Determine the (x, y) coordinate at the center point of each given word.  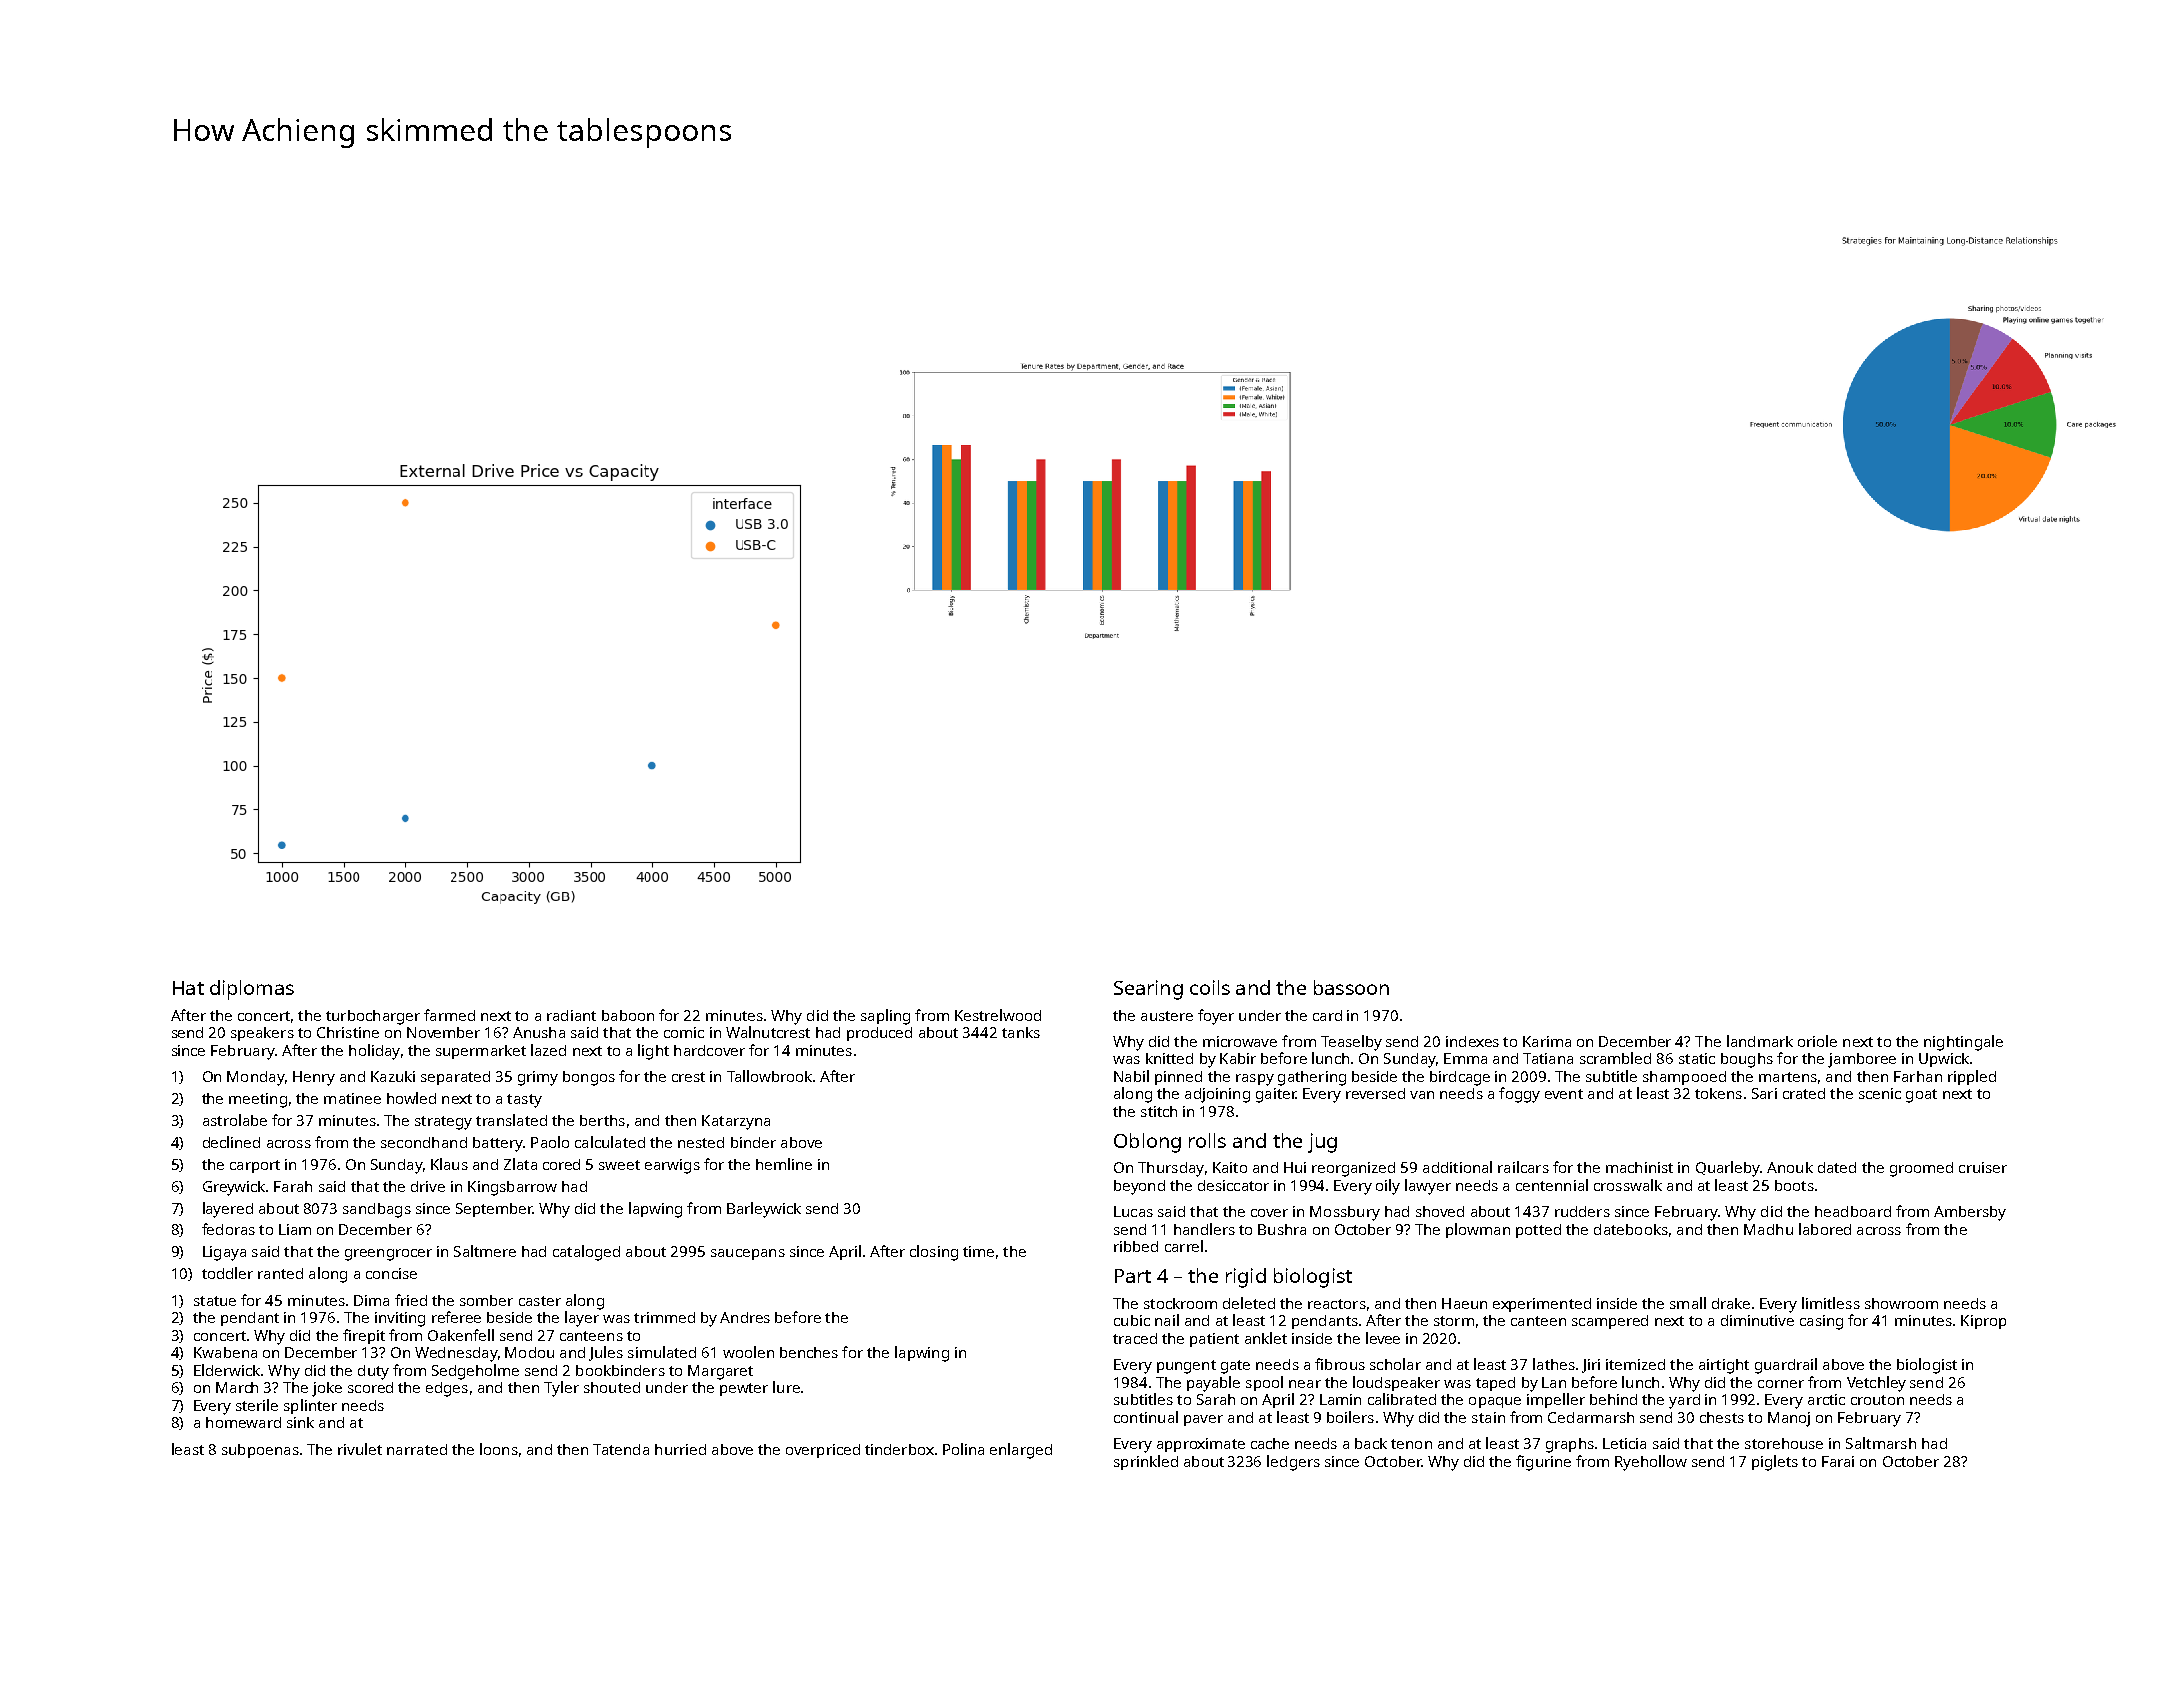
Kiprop (1983, 1322)
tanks (1021, 1032)
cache (1270, 1443)
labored (1825, 1229)
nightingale (1963, 1043)
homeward (243, 1422)
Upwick (1944, 1060)
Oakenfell (461, 1335)
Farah (293, 1186)
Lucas (1133, 1211)
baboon (628, 1015)
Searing (1148, 990)
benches (809, 1352)
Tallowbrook (769, 1076)
